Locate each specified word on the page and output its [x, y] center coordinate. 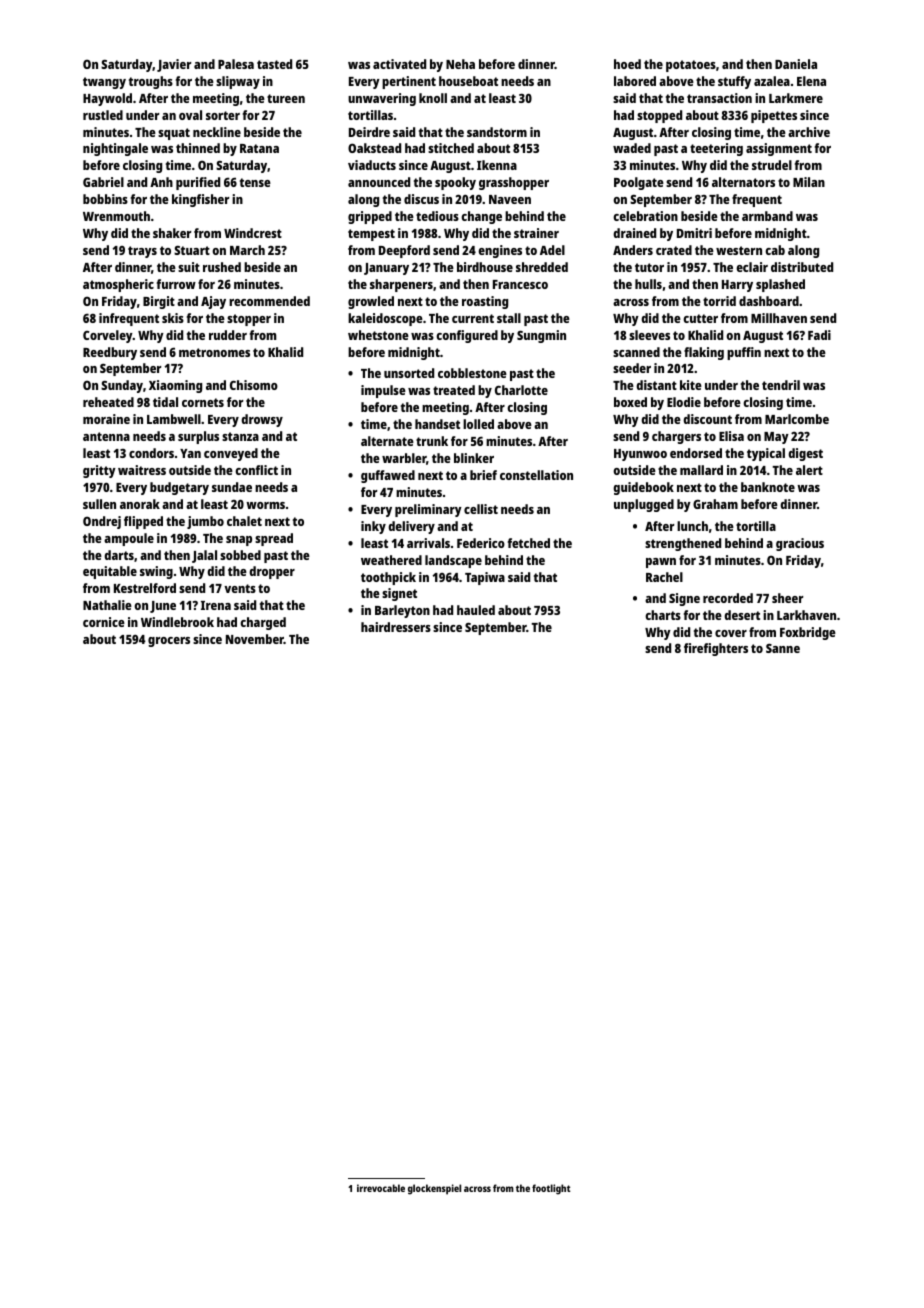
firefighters [716, 649]
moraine [106, 419]
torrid [719, 301]
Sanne [783, 648]
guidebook [643, 488]
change [481, 217]
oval [190, 115]
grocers [169, 642]
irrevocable [381, 1188]
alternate [387, 441]
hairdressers [396, 627]
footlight [551, 1189]
